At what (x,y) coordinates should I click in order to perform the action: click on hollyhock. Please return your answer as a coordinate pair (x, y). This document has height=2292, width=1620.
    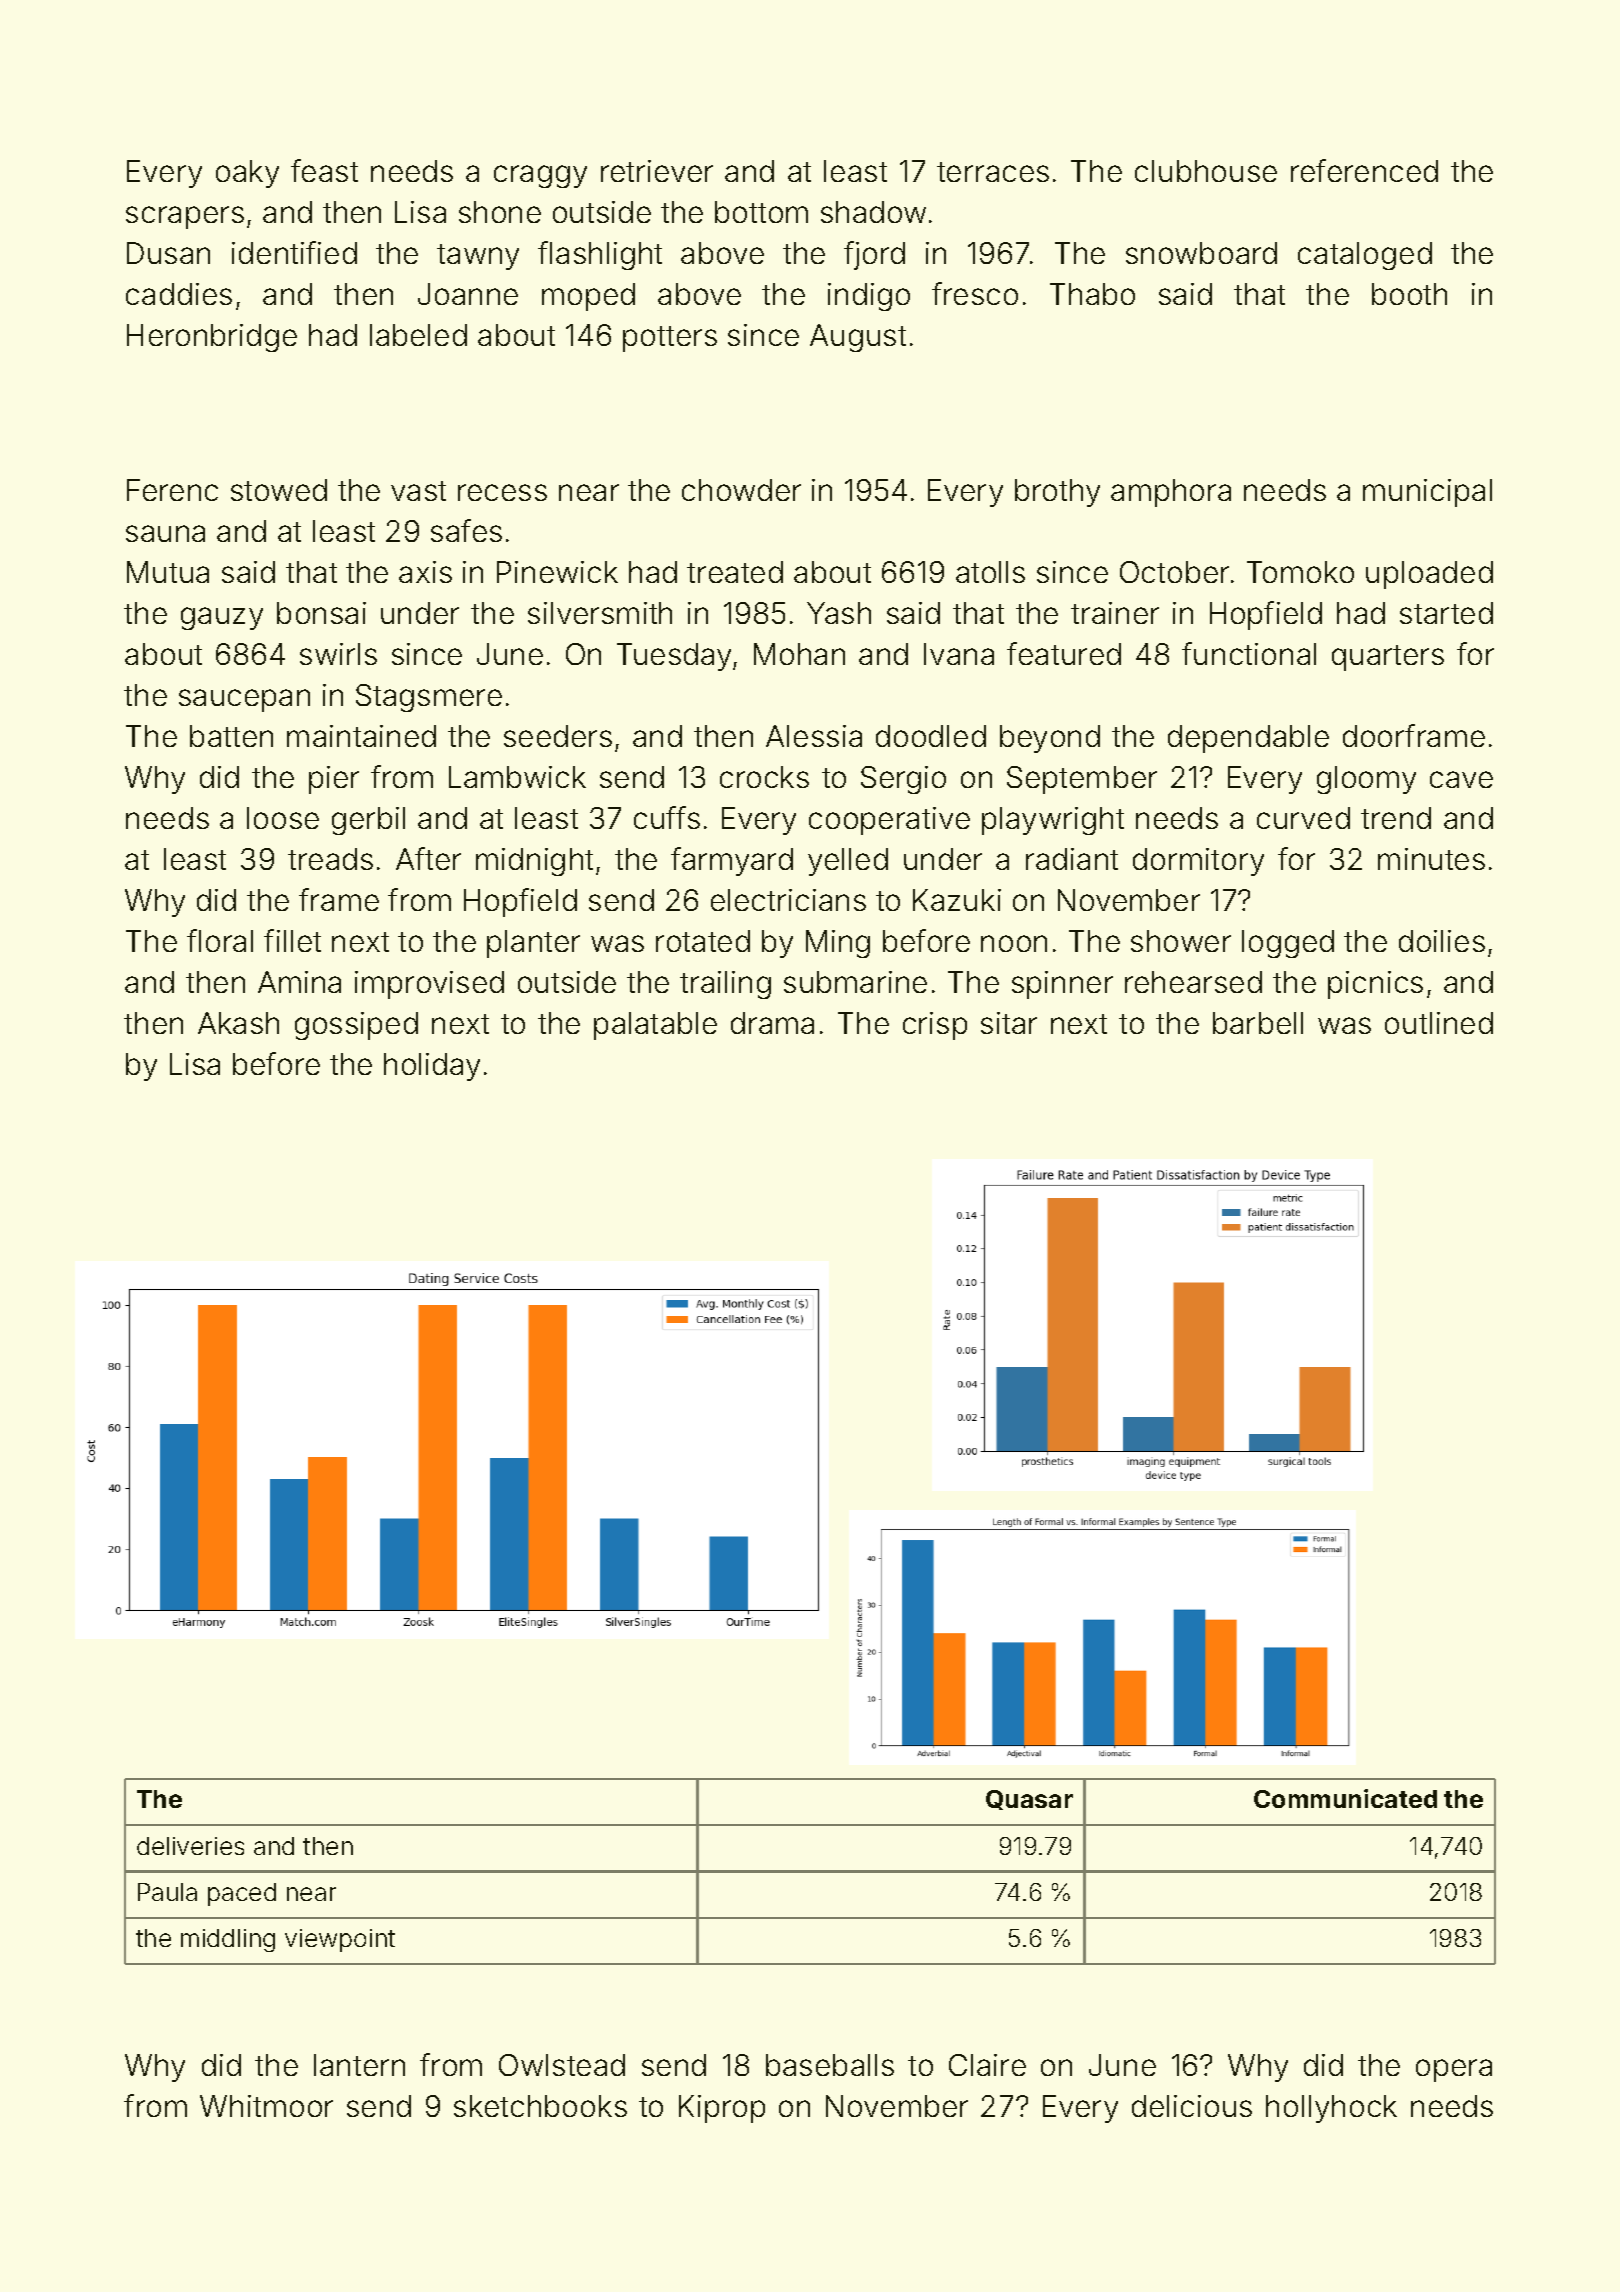
    Looking at the image, I should click on (1331, 2109).
